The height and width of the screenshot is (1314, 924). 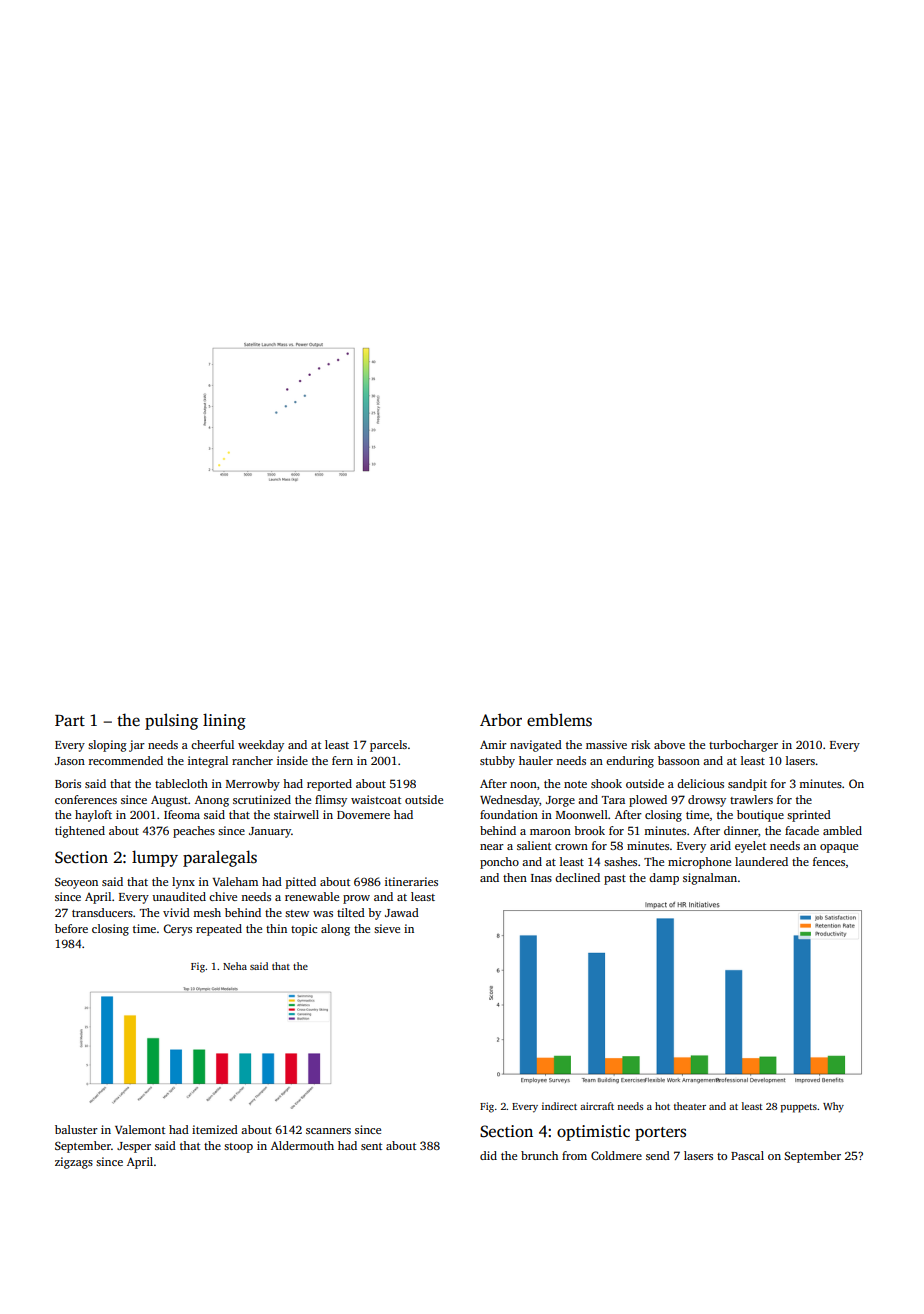 What do you see at coordinates (833, 1107) in the screenshot?
I see `Why` at bounding box center [833, 1107].
